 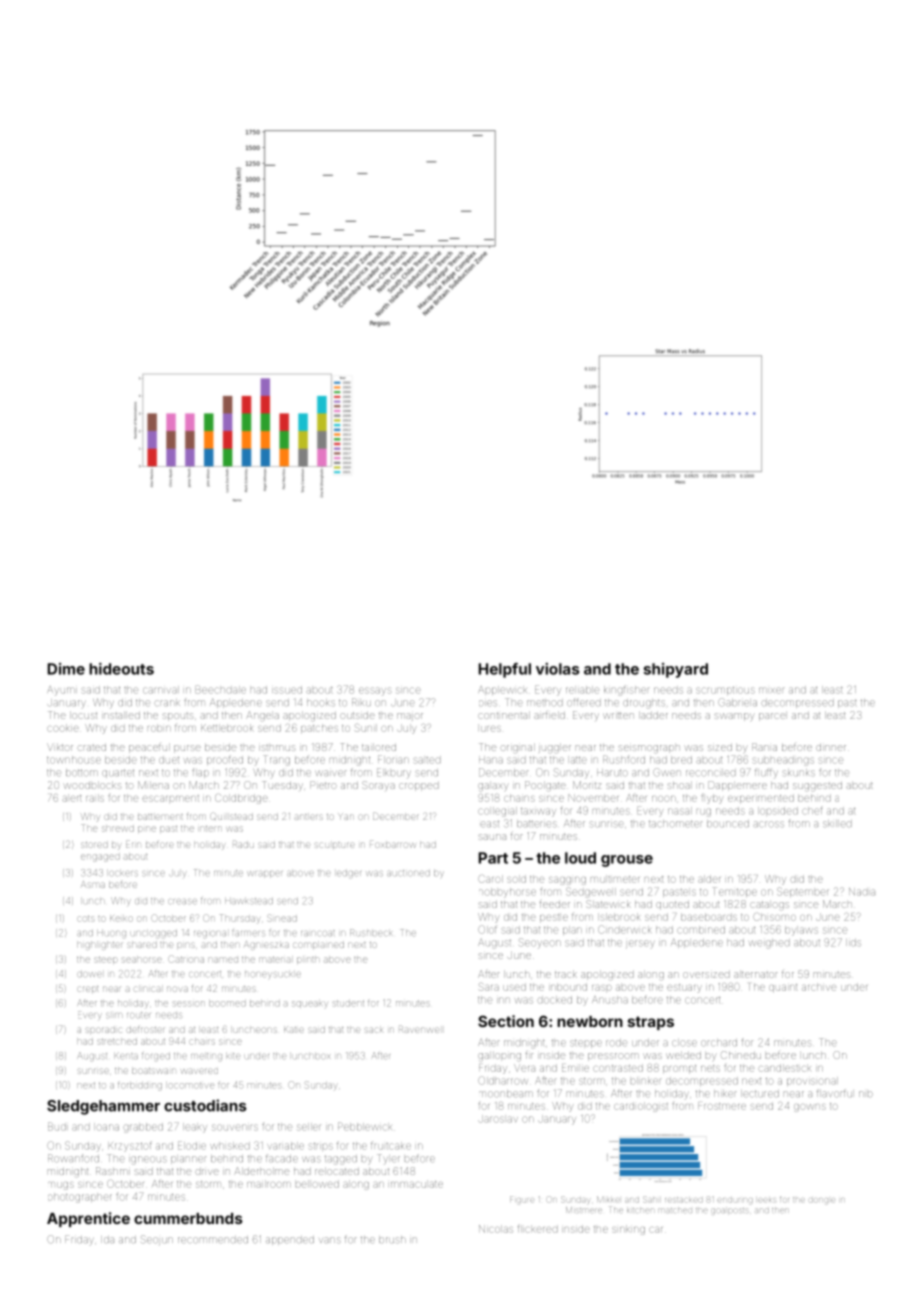 I want to click on Rania, so click(x=764, y=747).
